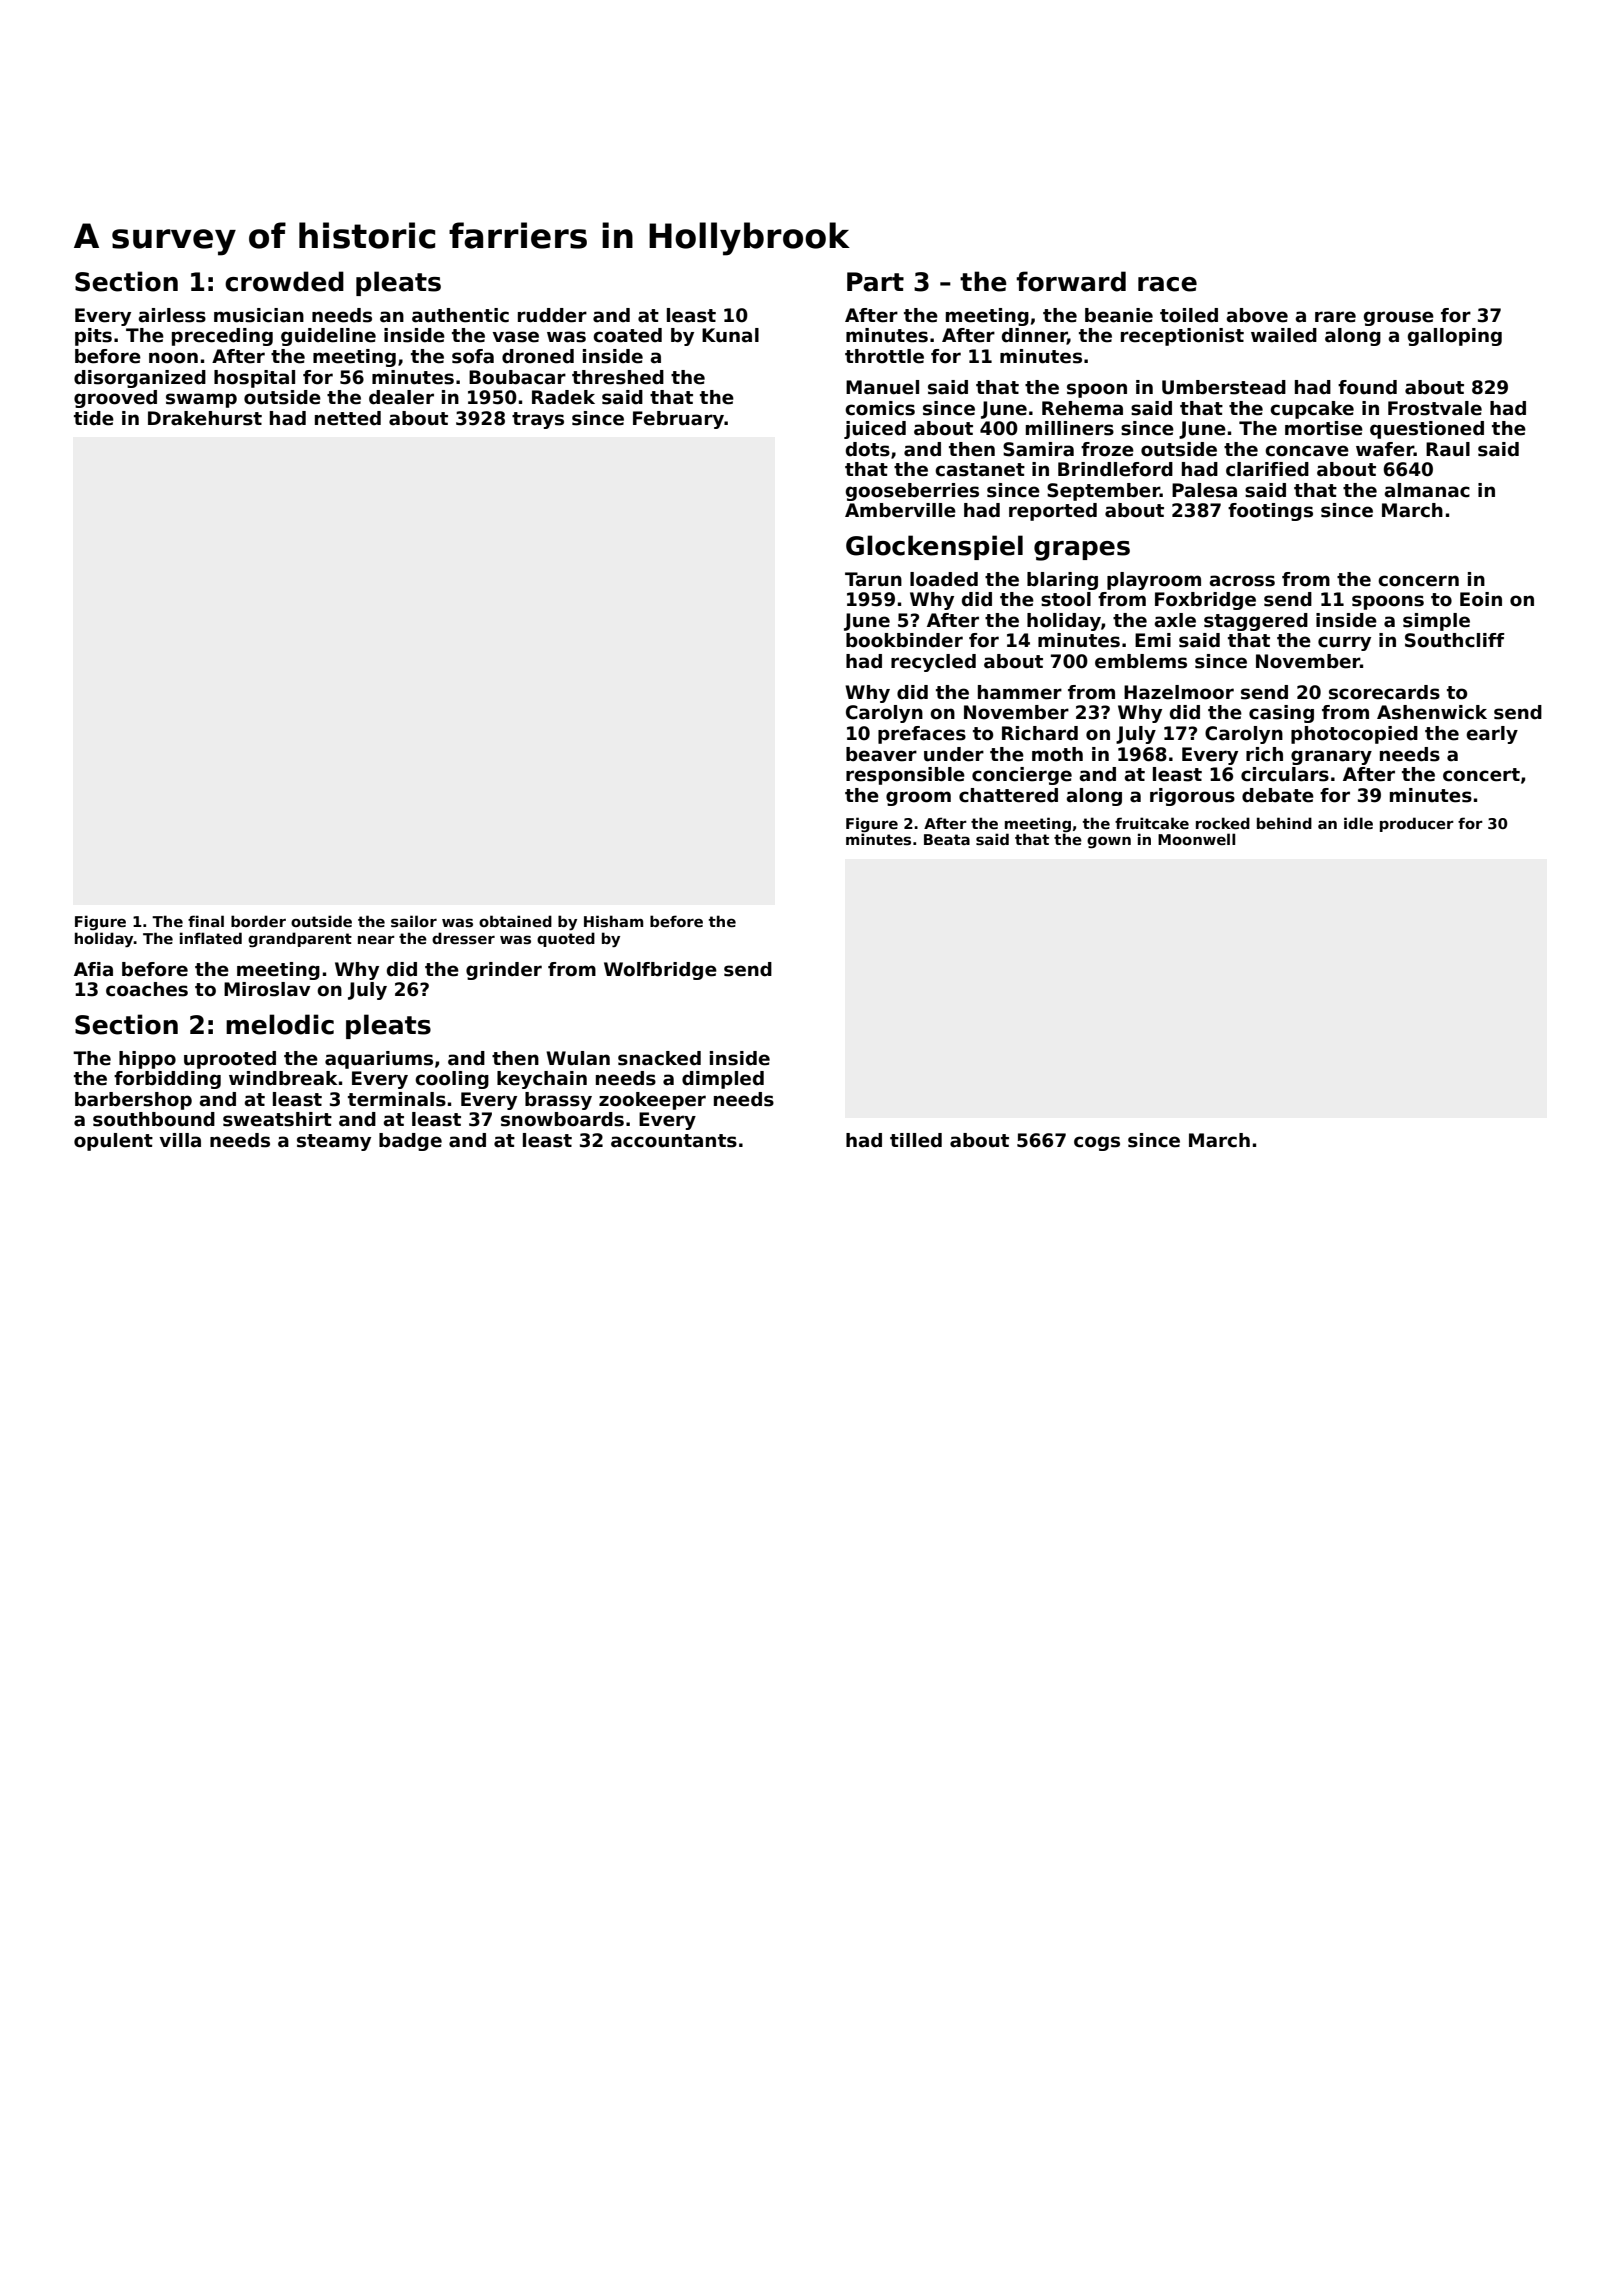 Image resolution: width=1620 pixels, height=2292 pixels. I want to click on border, so click(258, 921).
